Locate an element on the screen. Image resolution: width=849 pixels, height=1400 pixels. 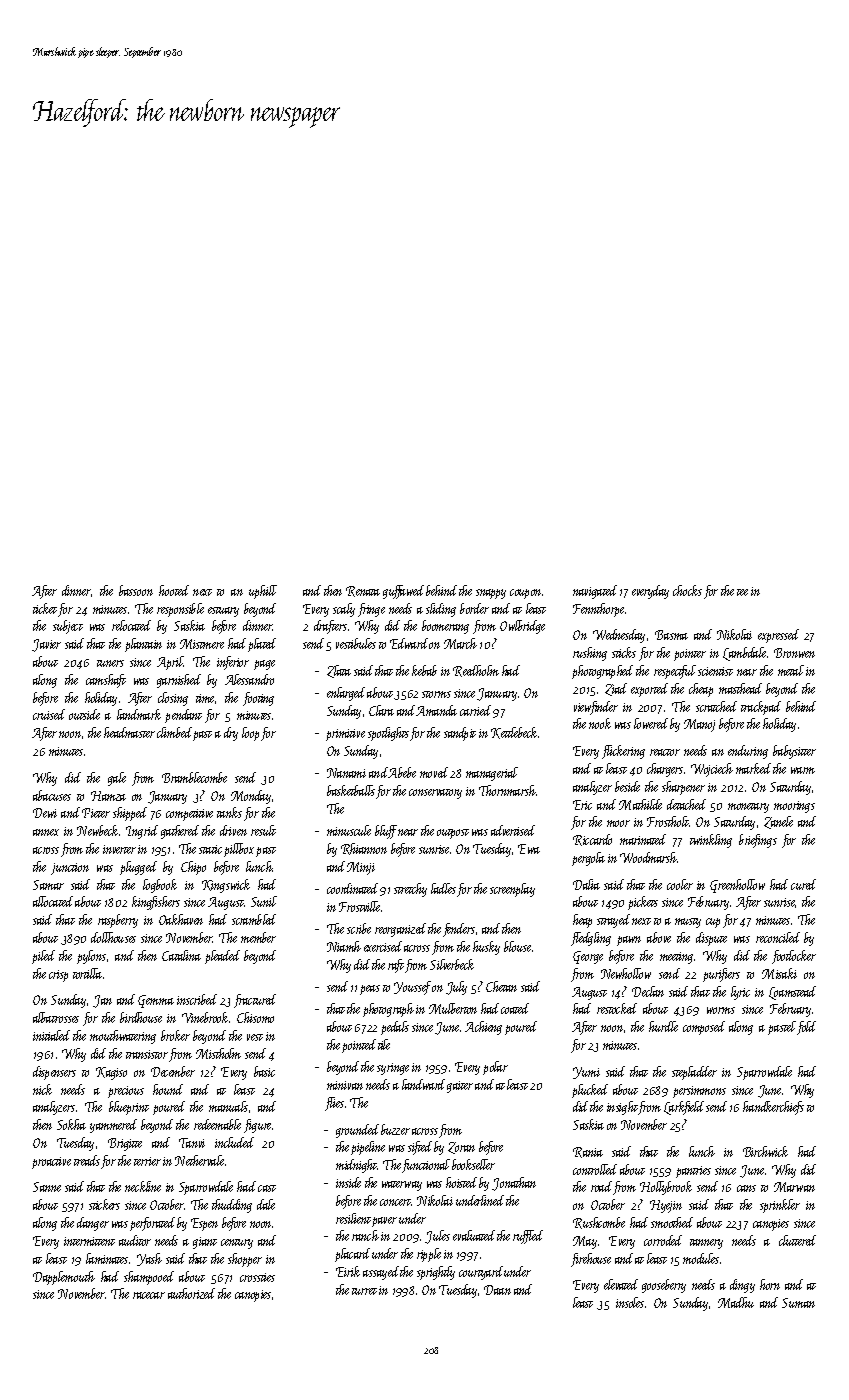
giant is located at coordinates (205, 1243).
